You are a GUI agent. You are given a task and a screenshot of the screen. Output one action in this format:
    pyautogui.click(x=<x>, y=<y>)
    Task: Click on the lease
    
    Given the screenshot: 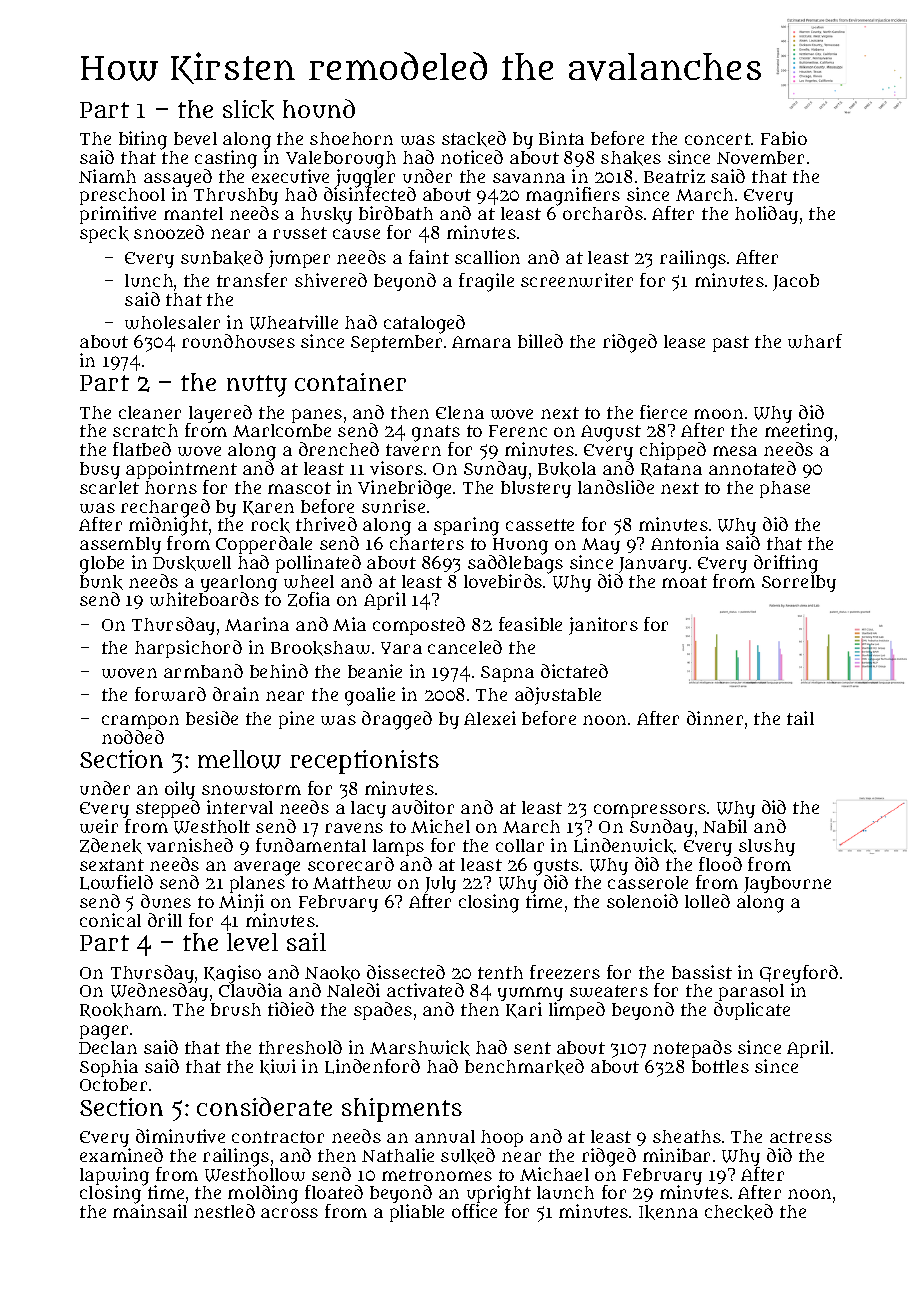 What is the action you would take?
    pyautogui.click(x=684, y=341)
